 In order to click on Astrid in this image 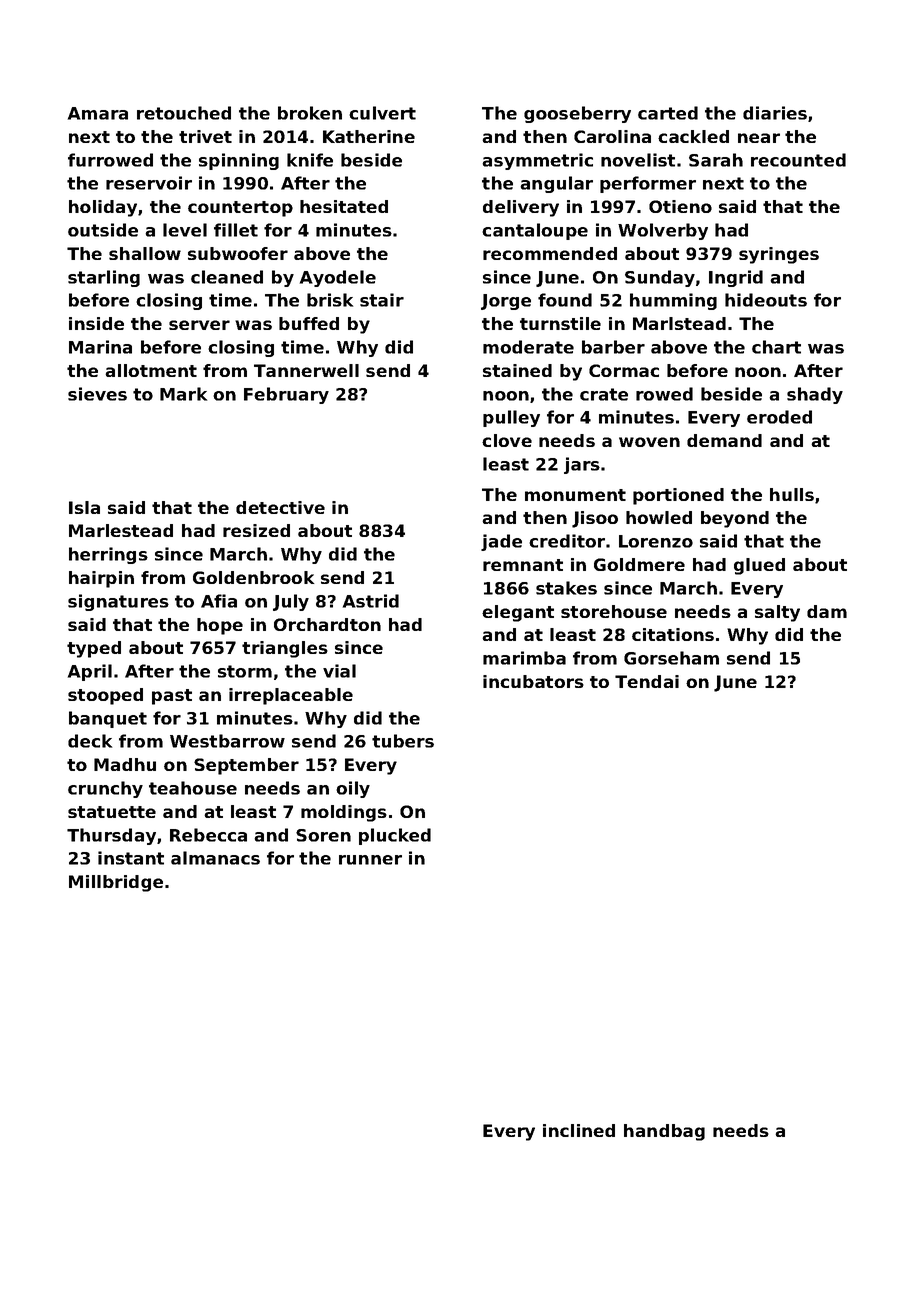, I will do `click(371, 601)`.
